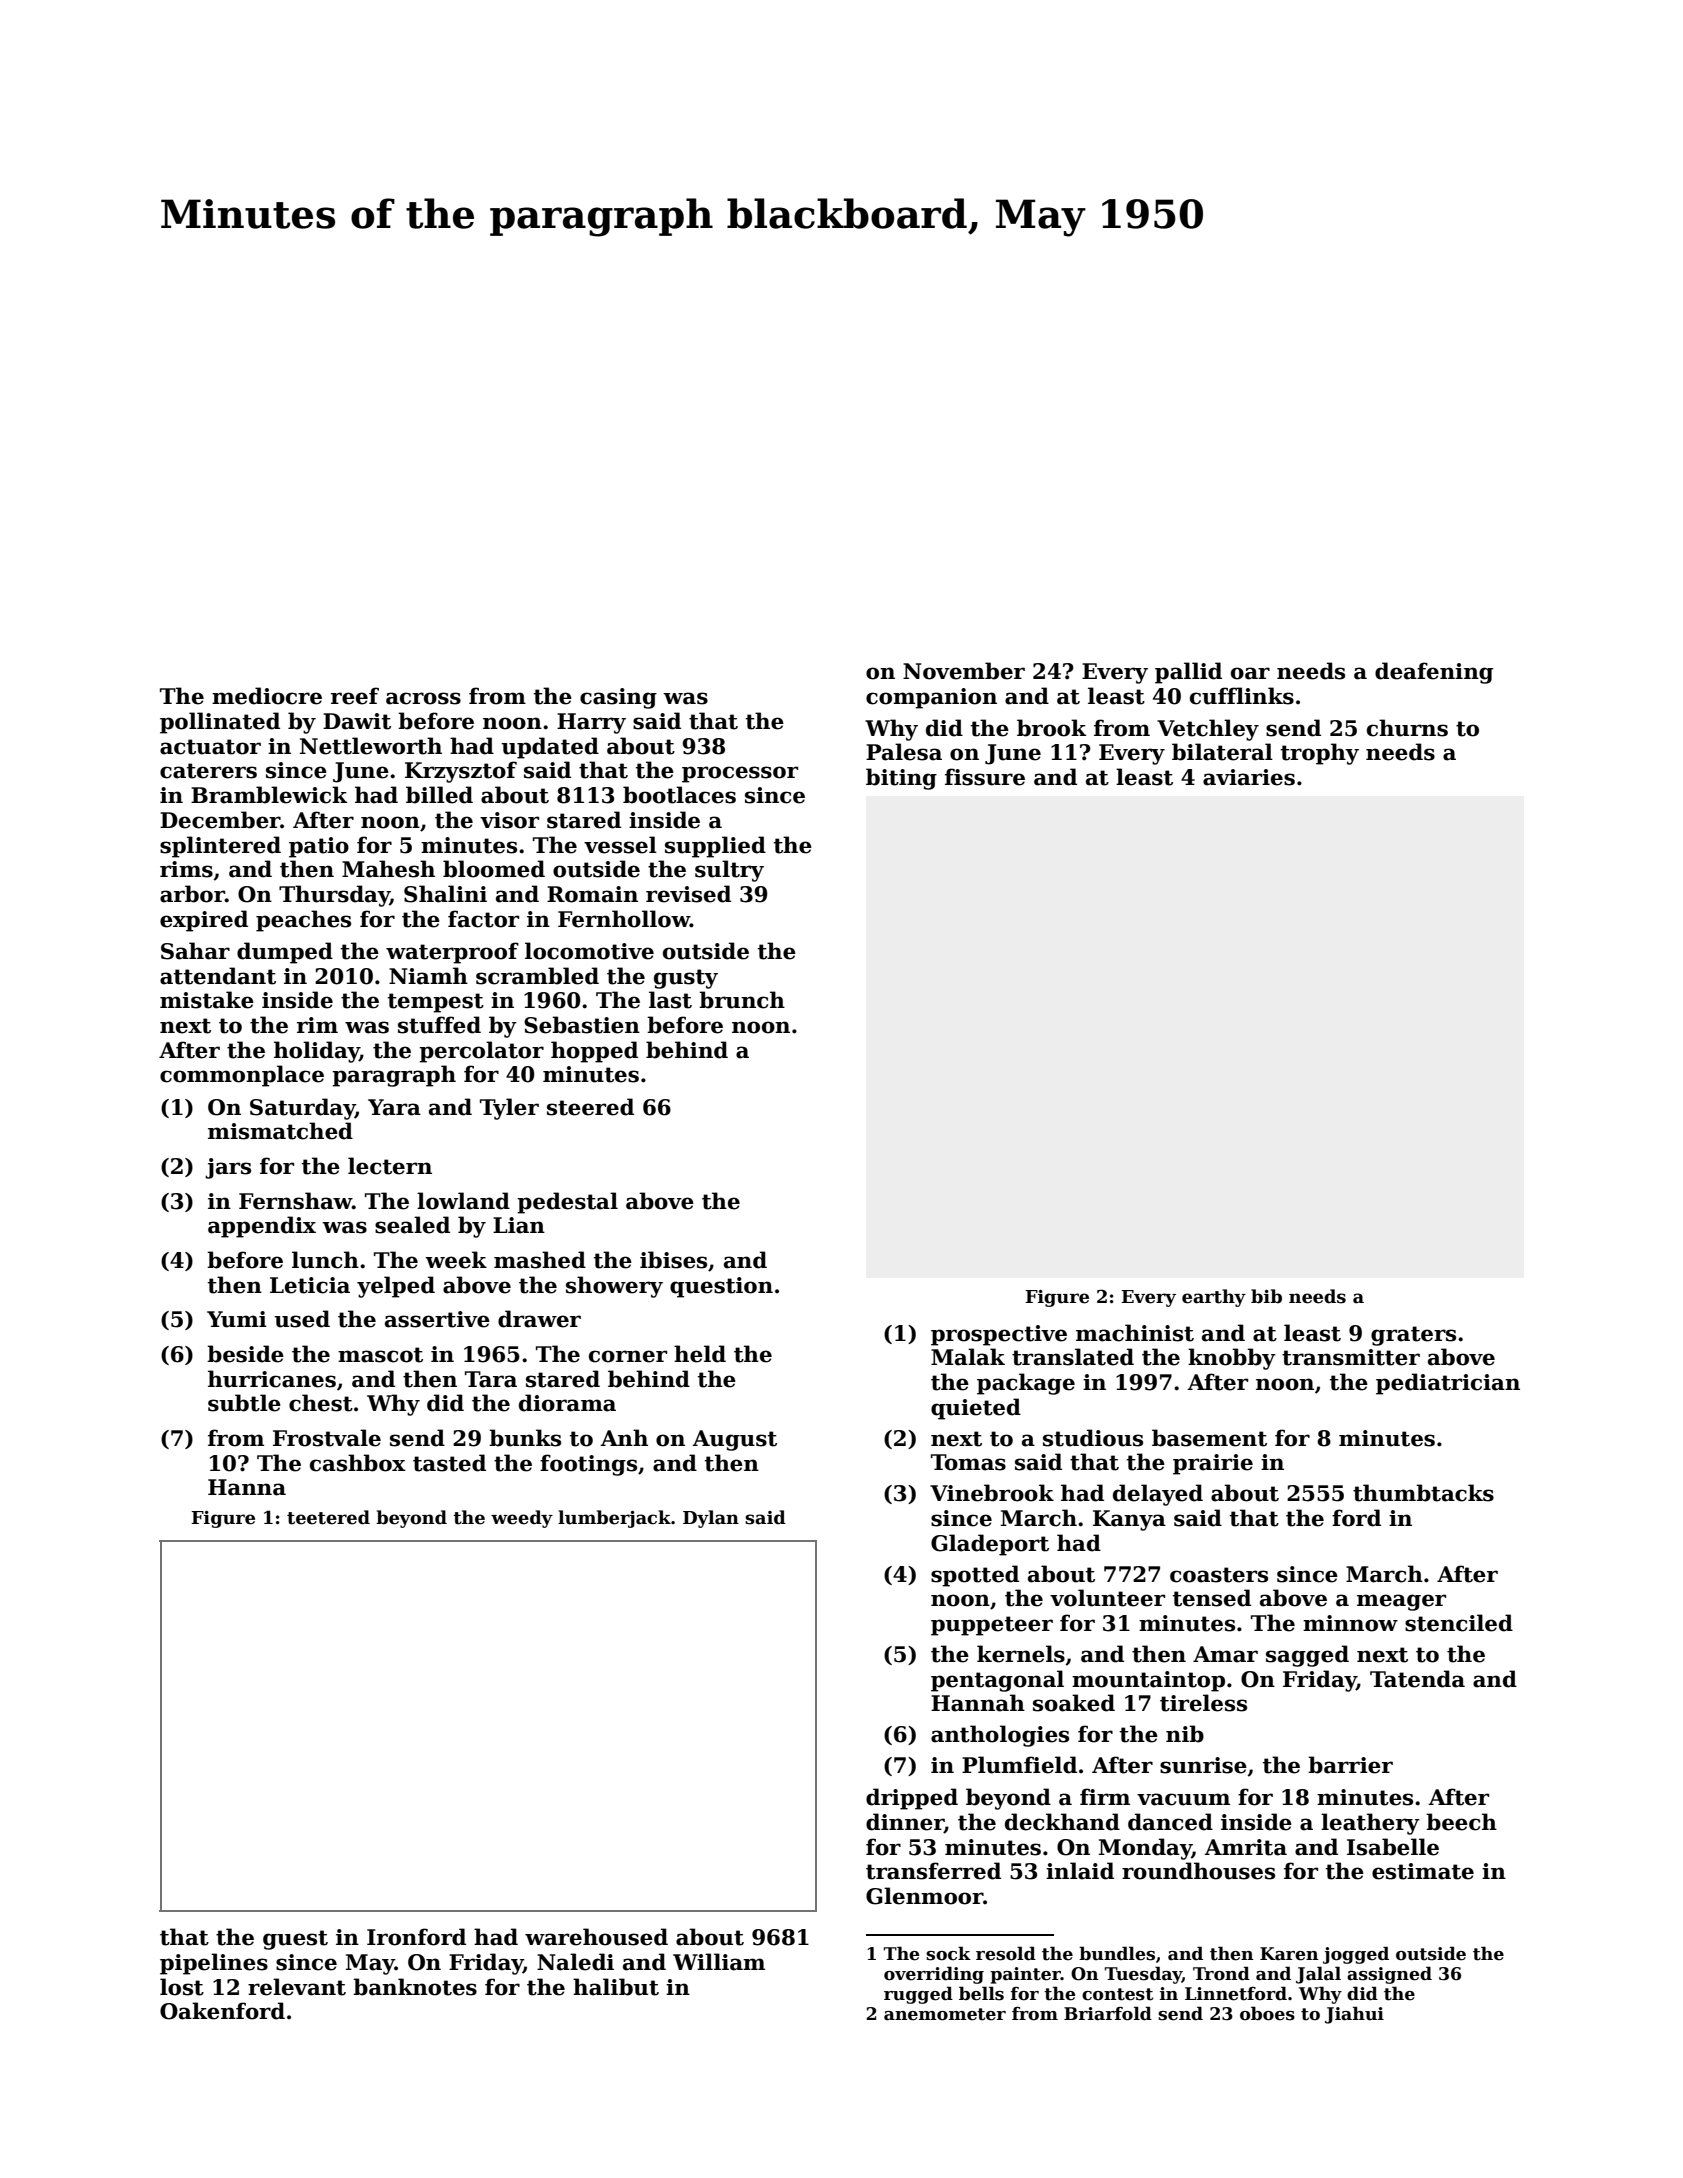 The image size is (1683, 2178). What do you see at coordinates (328, 1517) in the document?
I see `teetered` at bounding box center [328, 1517].
